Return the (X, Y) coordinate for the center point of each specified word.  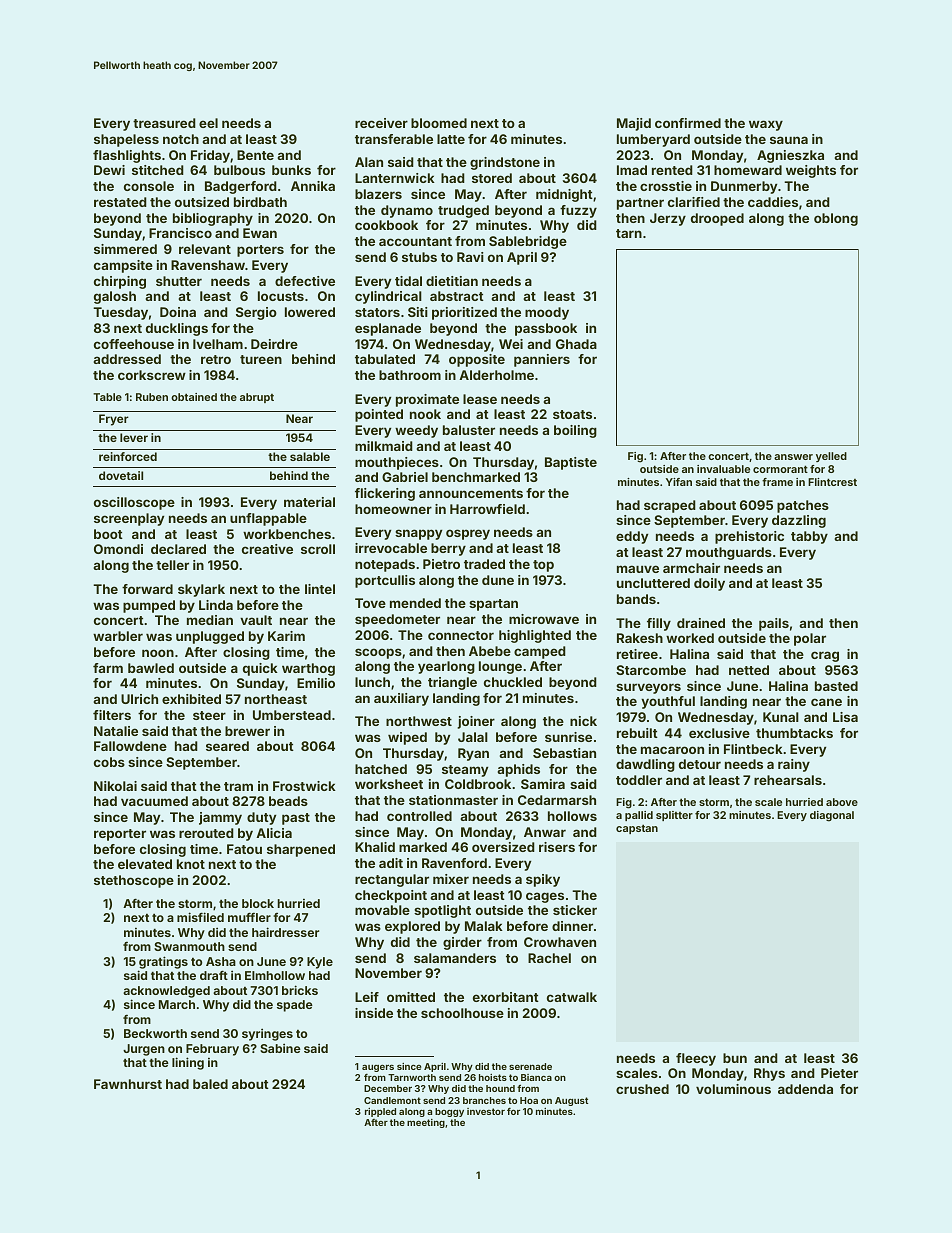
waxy (766, 125)
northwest (419, 721)
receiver (381, 123)
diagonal (832, 816)
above (842, 802)
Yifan (679, 482)
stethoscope (134, 881)
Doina (178, 312)
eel (208, 123)
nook (425, 414)
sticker (575, 910)
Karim (286, 636)
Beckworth (155, 1033)
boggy (449, 1112)
